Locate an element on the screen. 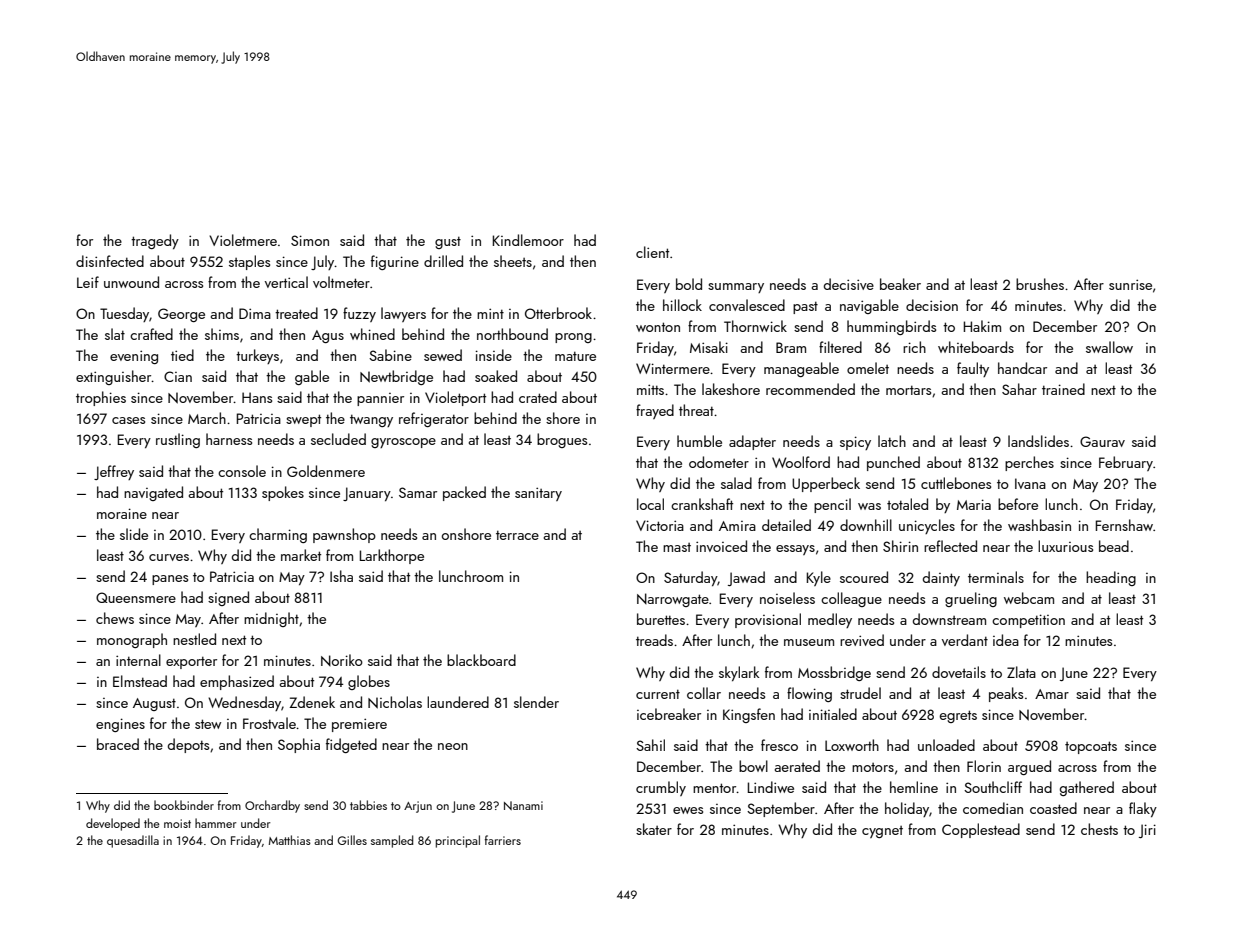 Image resolution: width=1233 pixels, height=952 pixels. trained is located at coordinates (1063, 389).
